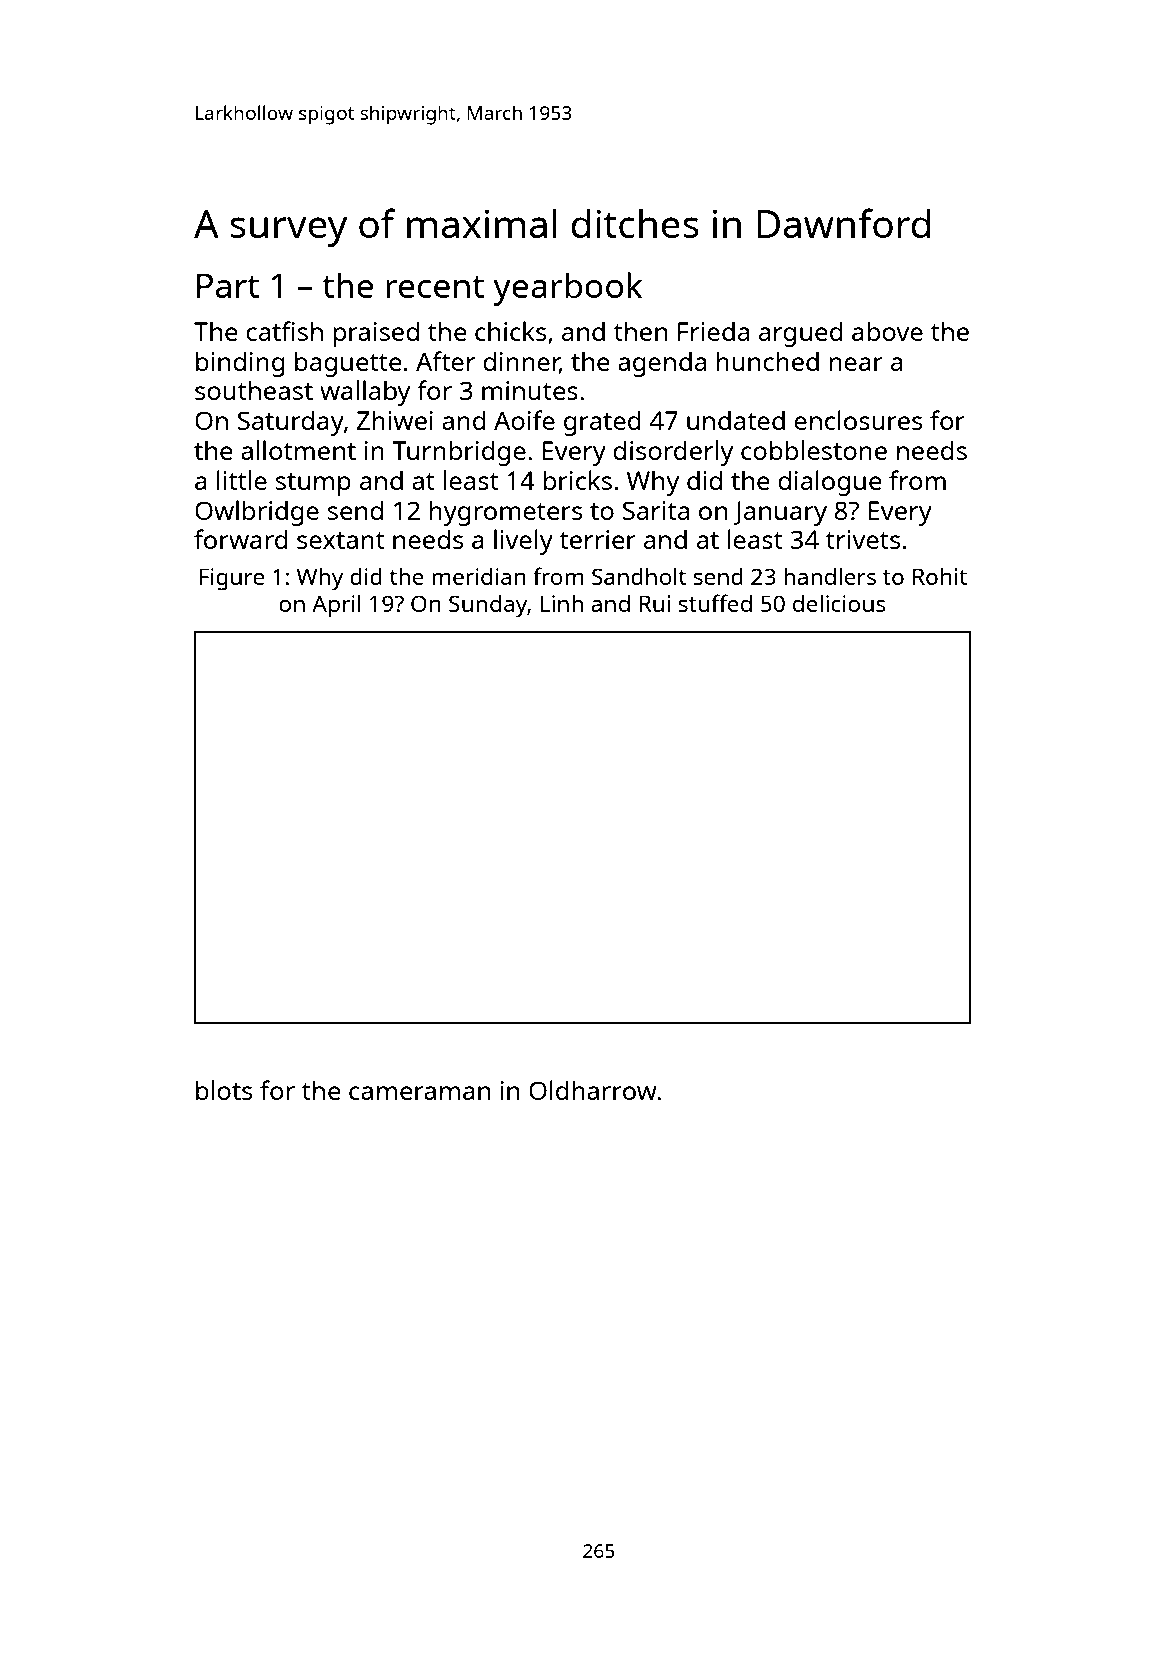  I want to click on above, so click(887, 331).
